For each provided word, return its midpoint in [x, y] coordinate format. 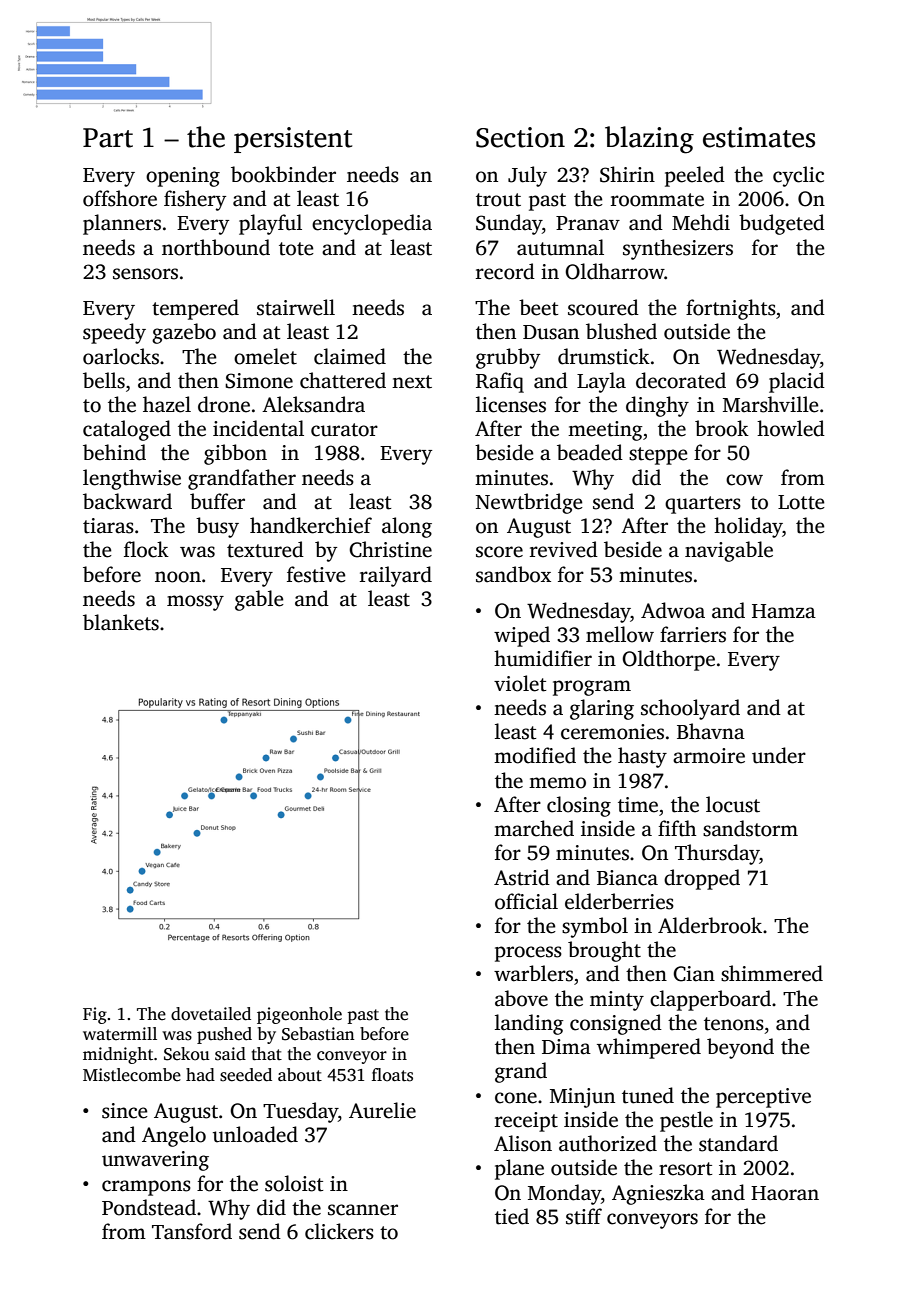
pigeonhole [299, 1015]
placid [797, 382]
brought [604, 951]
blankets [121, 622]
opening [183, 177]
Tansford [192, 1231]
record [505, 271]
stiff [584, 1216]
